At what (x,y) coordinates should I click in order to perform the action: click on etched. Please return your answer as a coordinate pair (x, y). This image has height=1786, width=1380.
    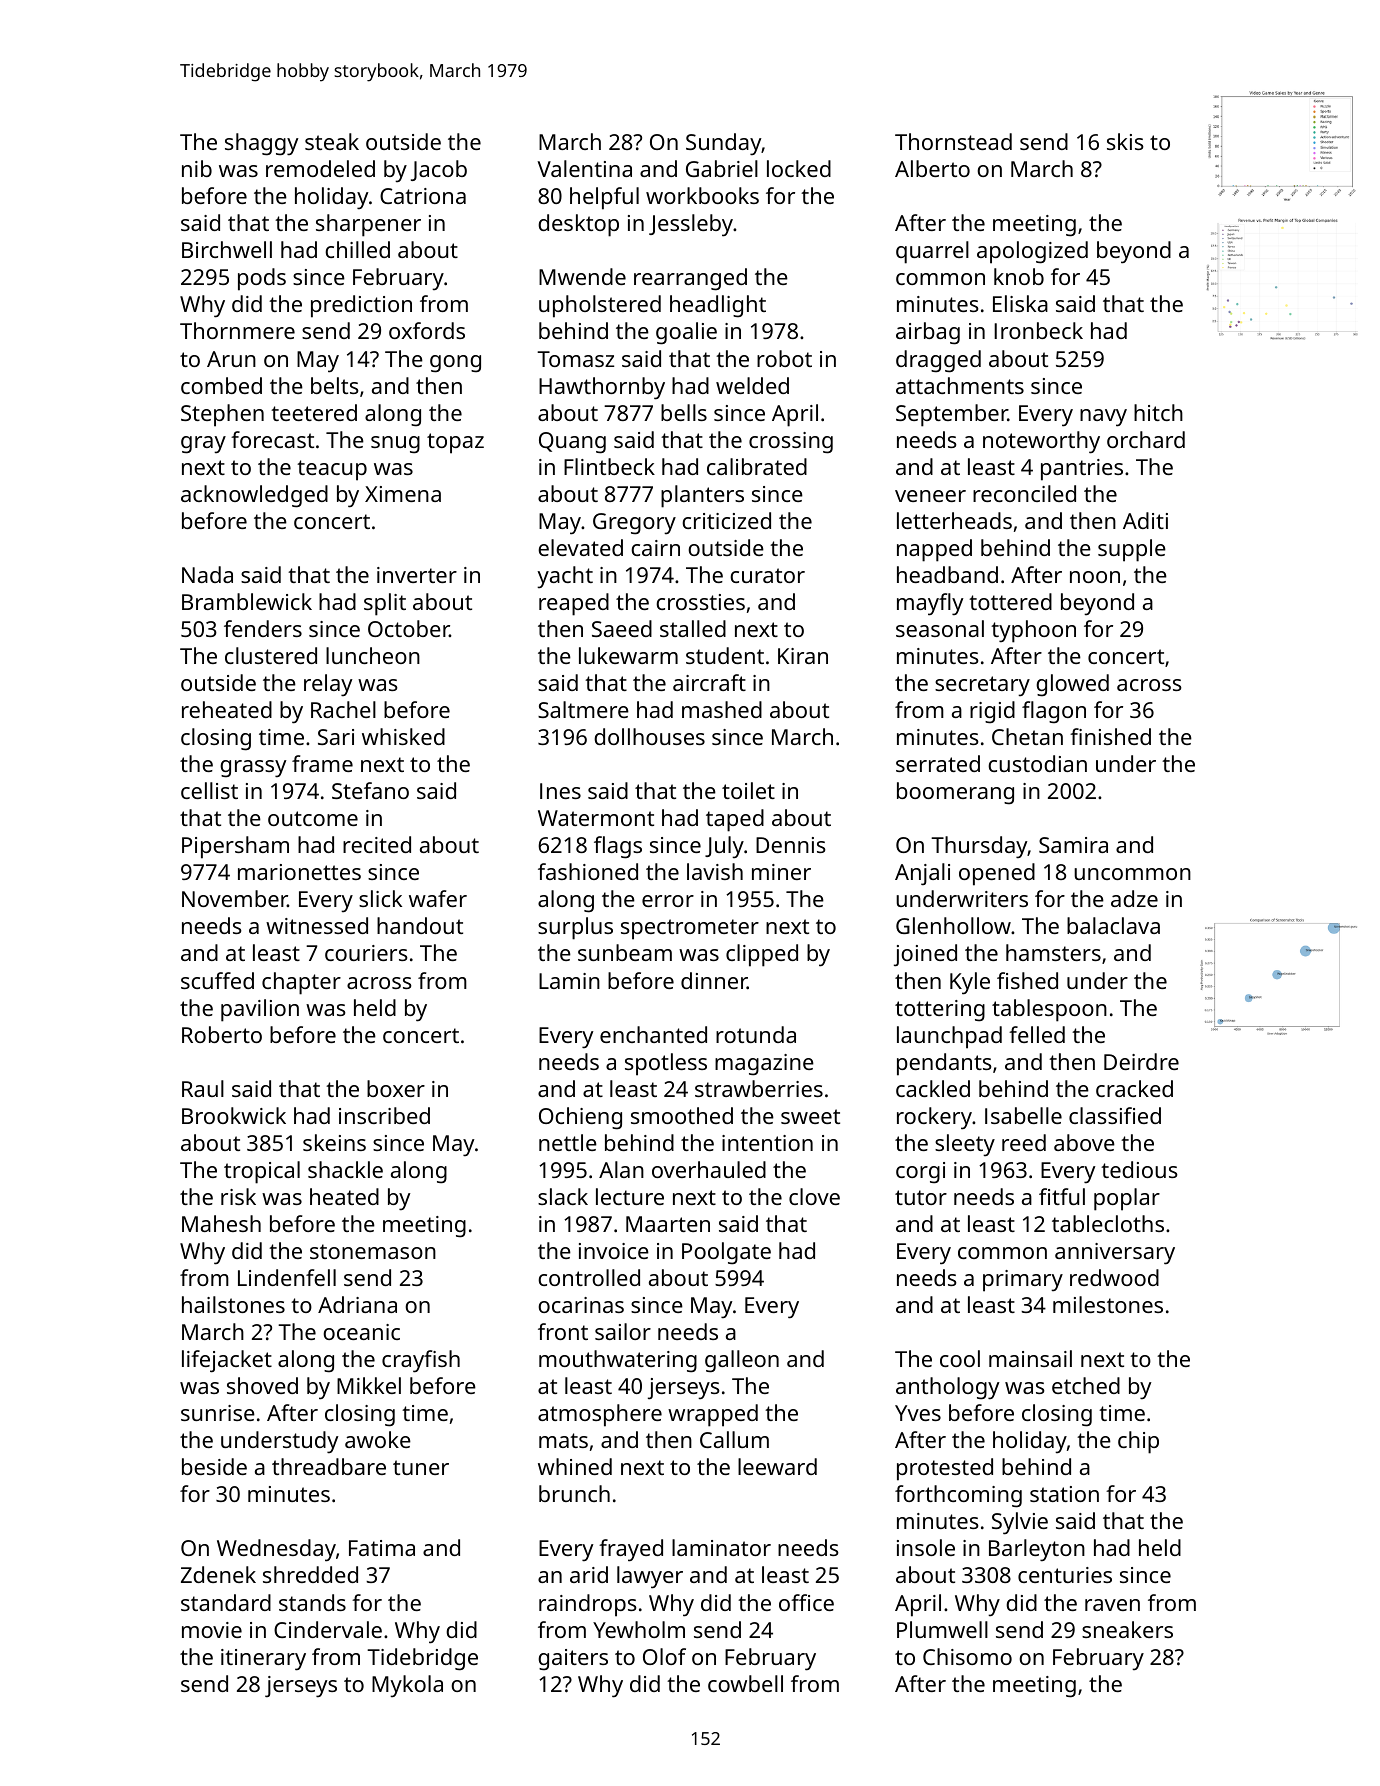
    Looking at the image, I should click on (1086, 1385).
